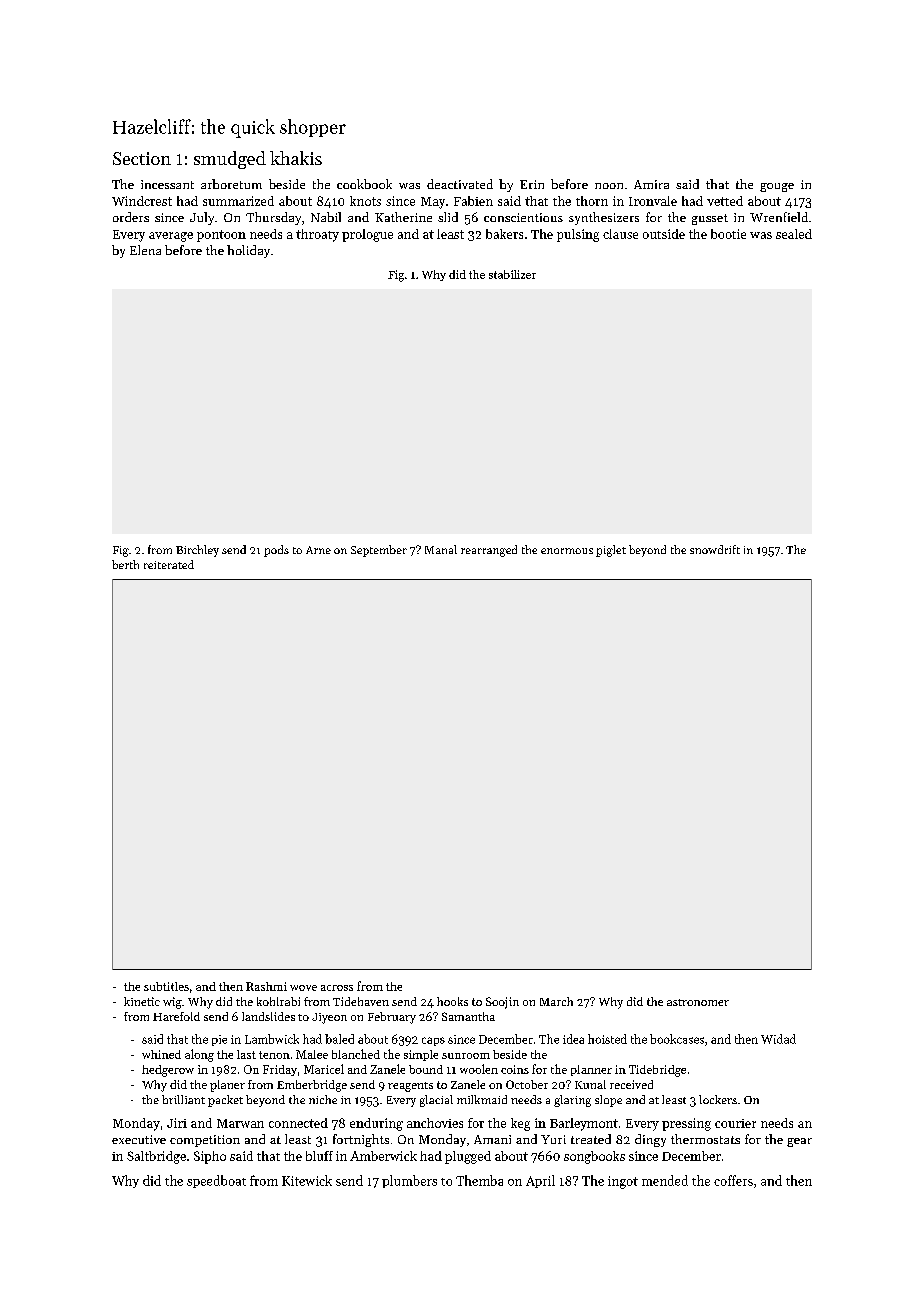  I want to click on Birchley, so click(197, 551).
